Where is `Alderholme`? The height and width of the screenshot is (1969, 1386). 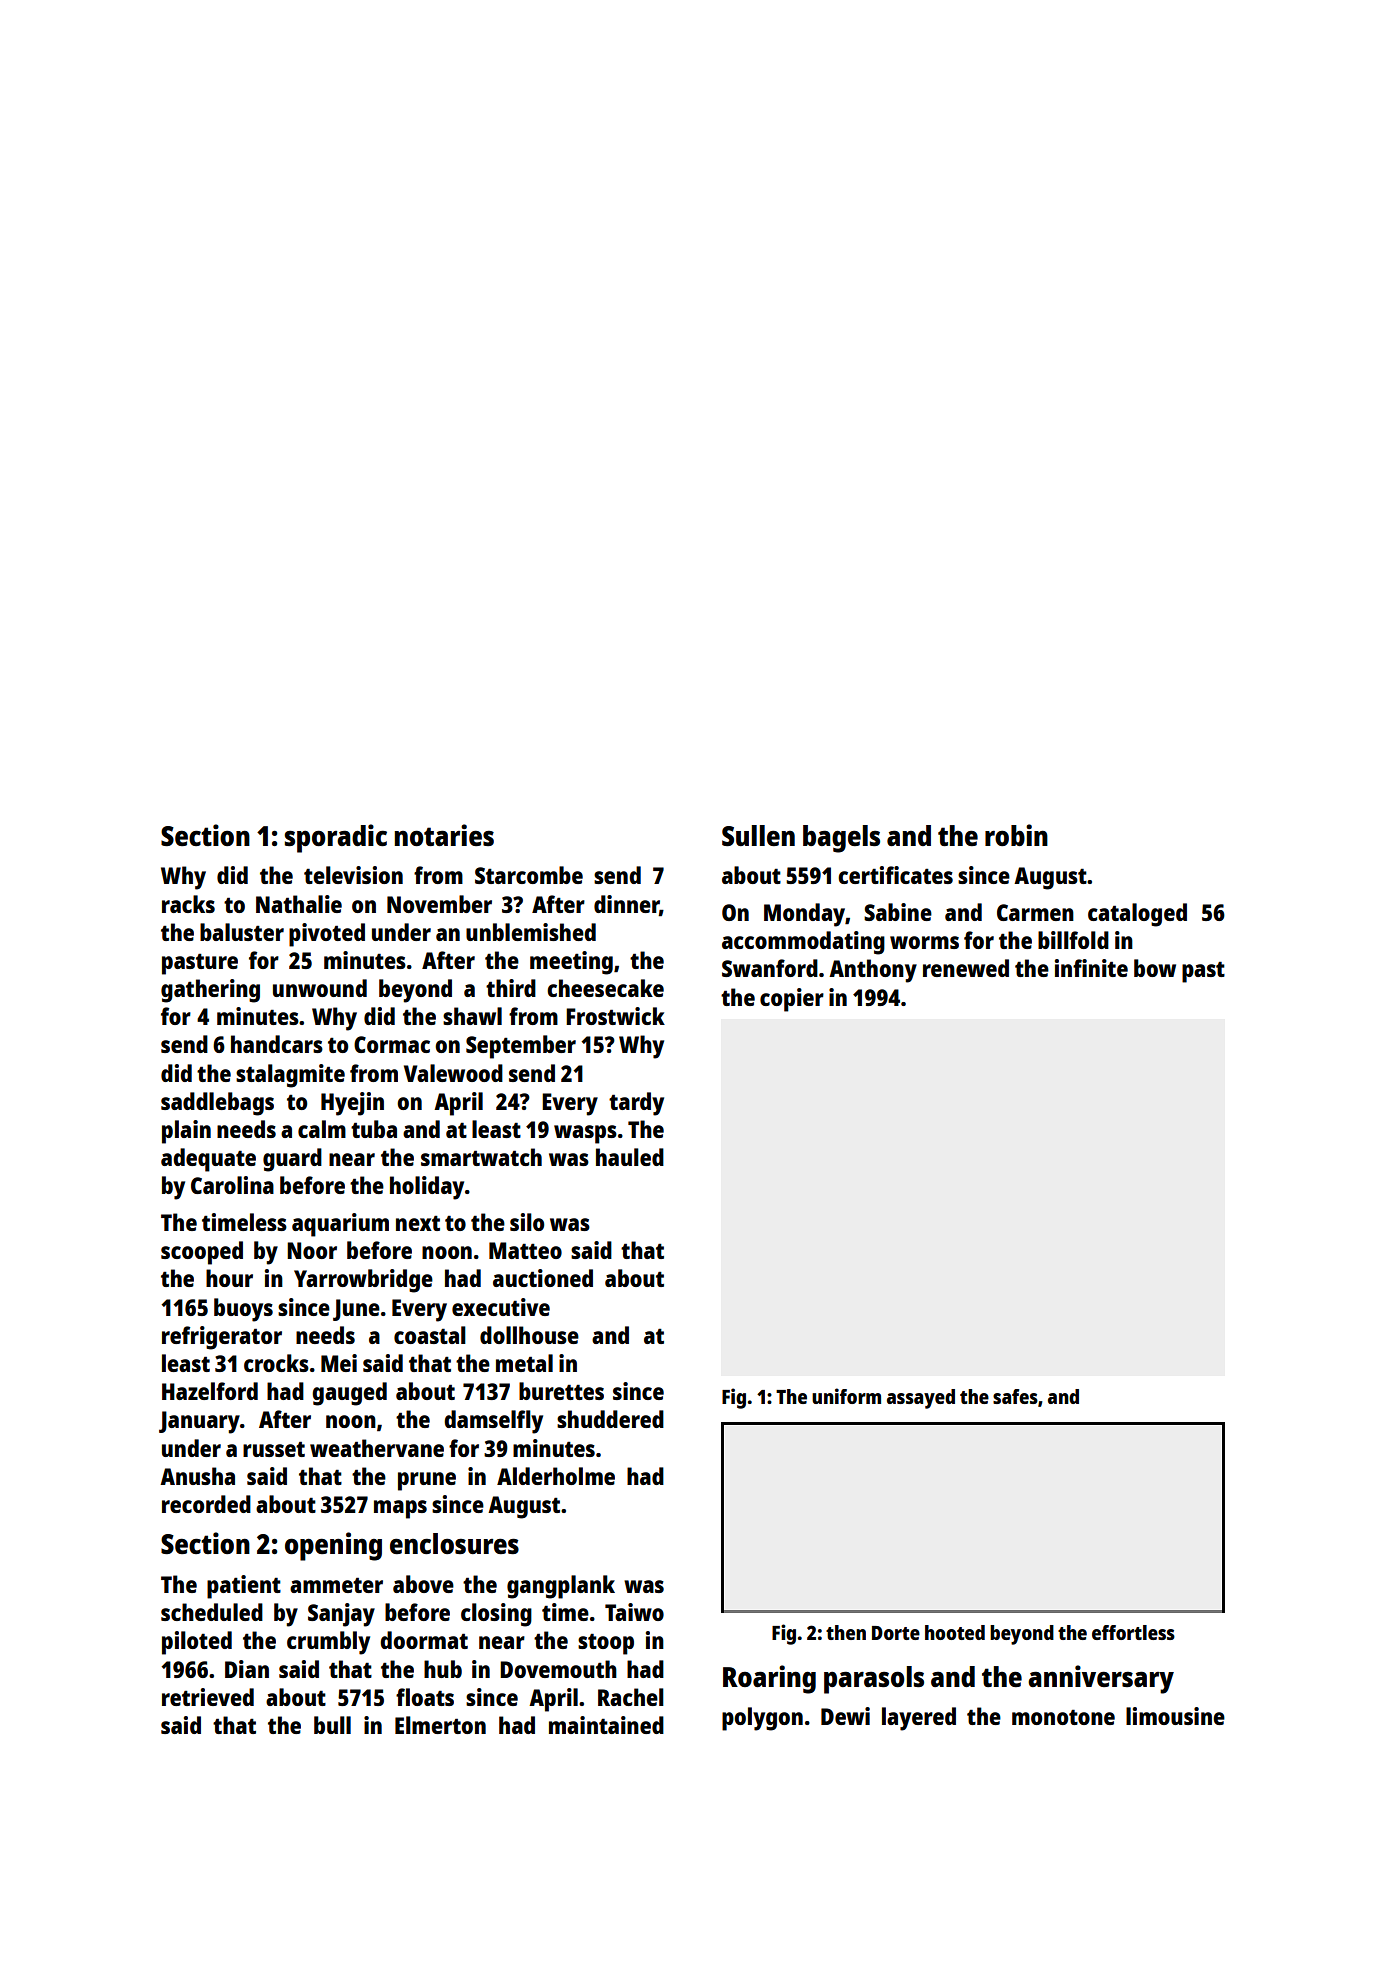 Alderholme is located at coordinates (556, 1476).
